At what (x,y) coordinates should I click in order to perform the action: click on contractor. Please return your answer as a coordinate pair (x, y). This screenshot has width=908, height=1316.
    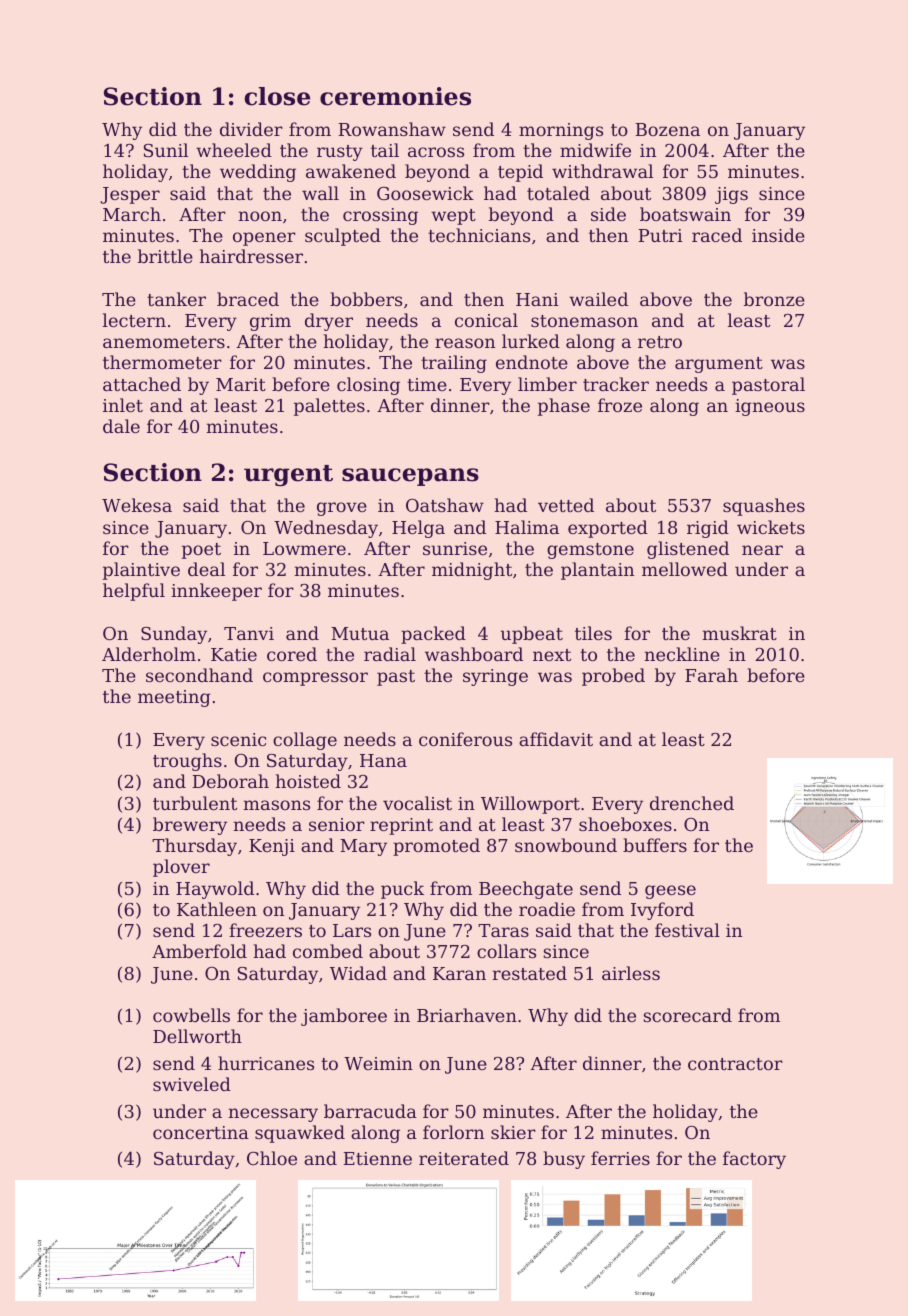
    Looking at the image, I should click on (735, 1064).
